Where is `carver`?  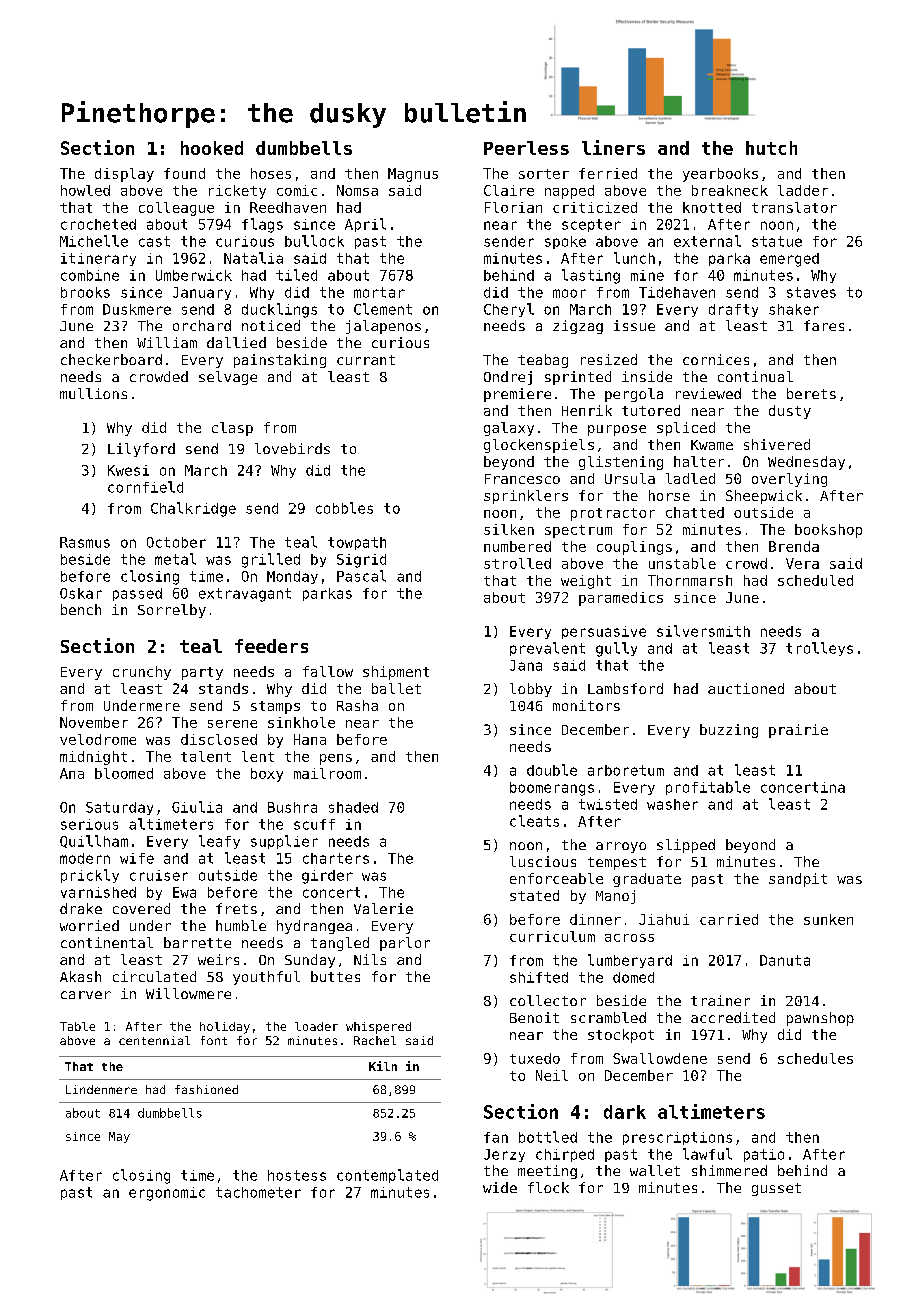
carver is located at coordinates (86, 995).
